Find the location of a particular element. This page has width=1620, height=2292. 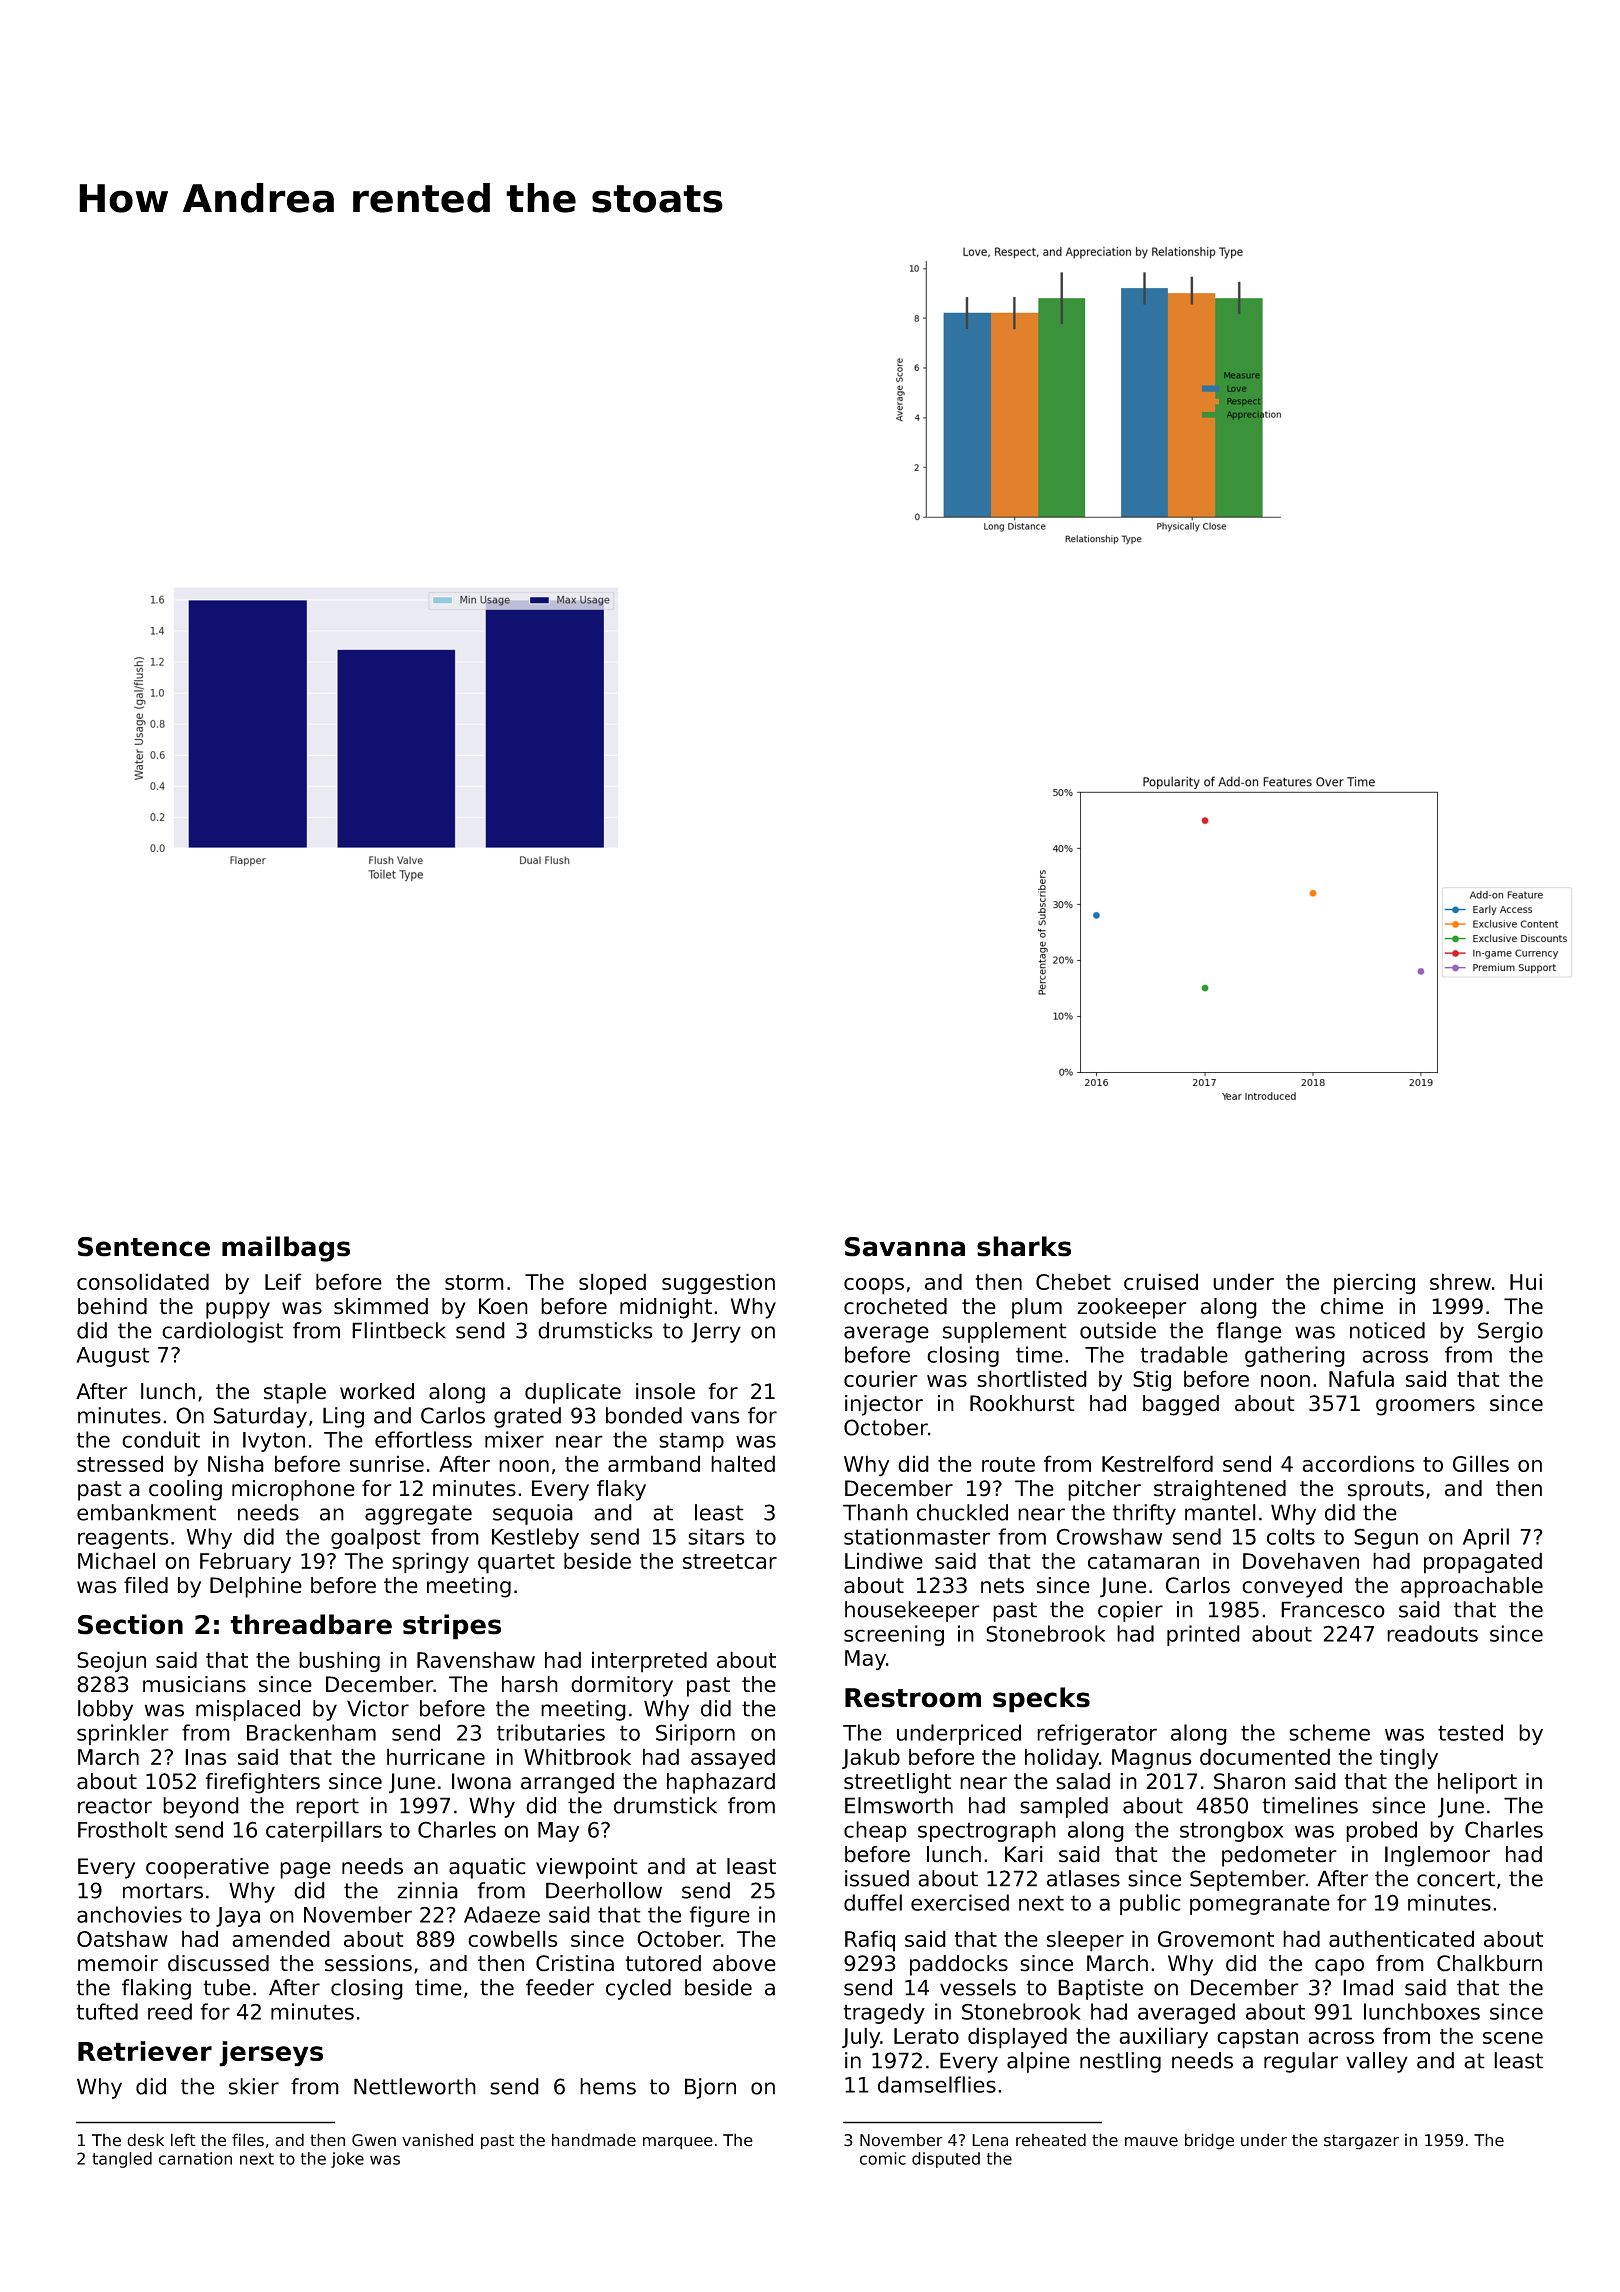

Section is located at coordinates (130, 1624).
